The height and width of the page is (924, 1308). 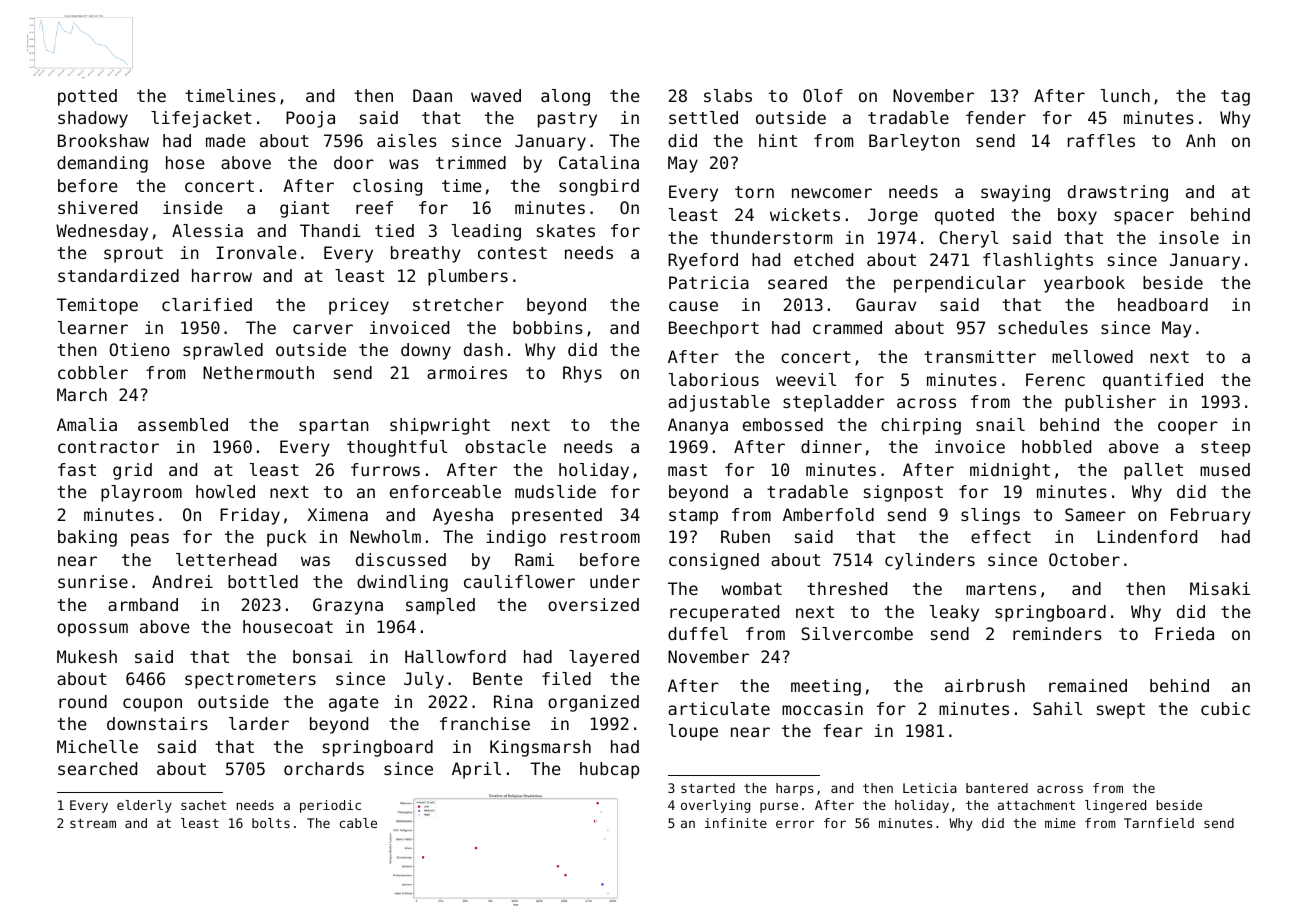 I want to click on lunch, so click(x=1125, y=95).
